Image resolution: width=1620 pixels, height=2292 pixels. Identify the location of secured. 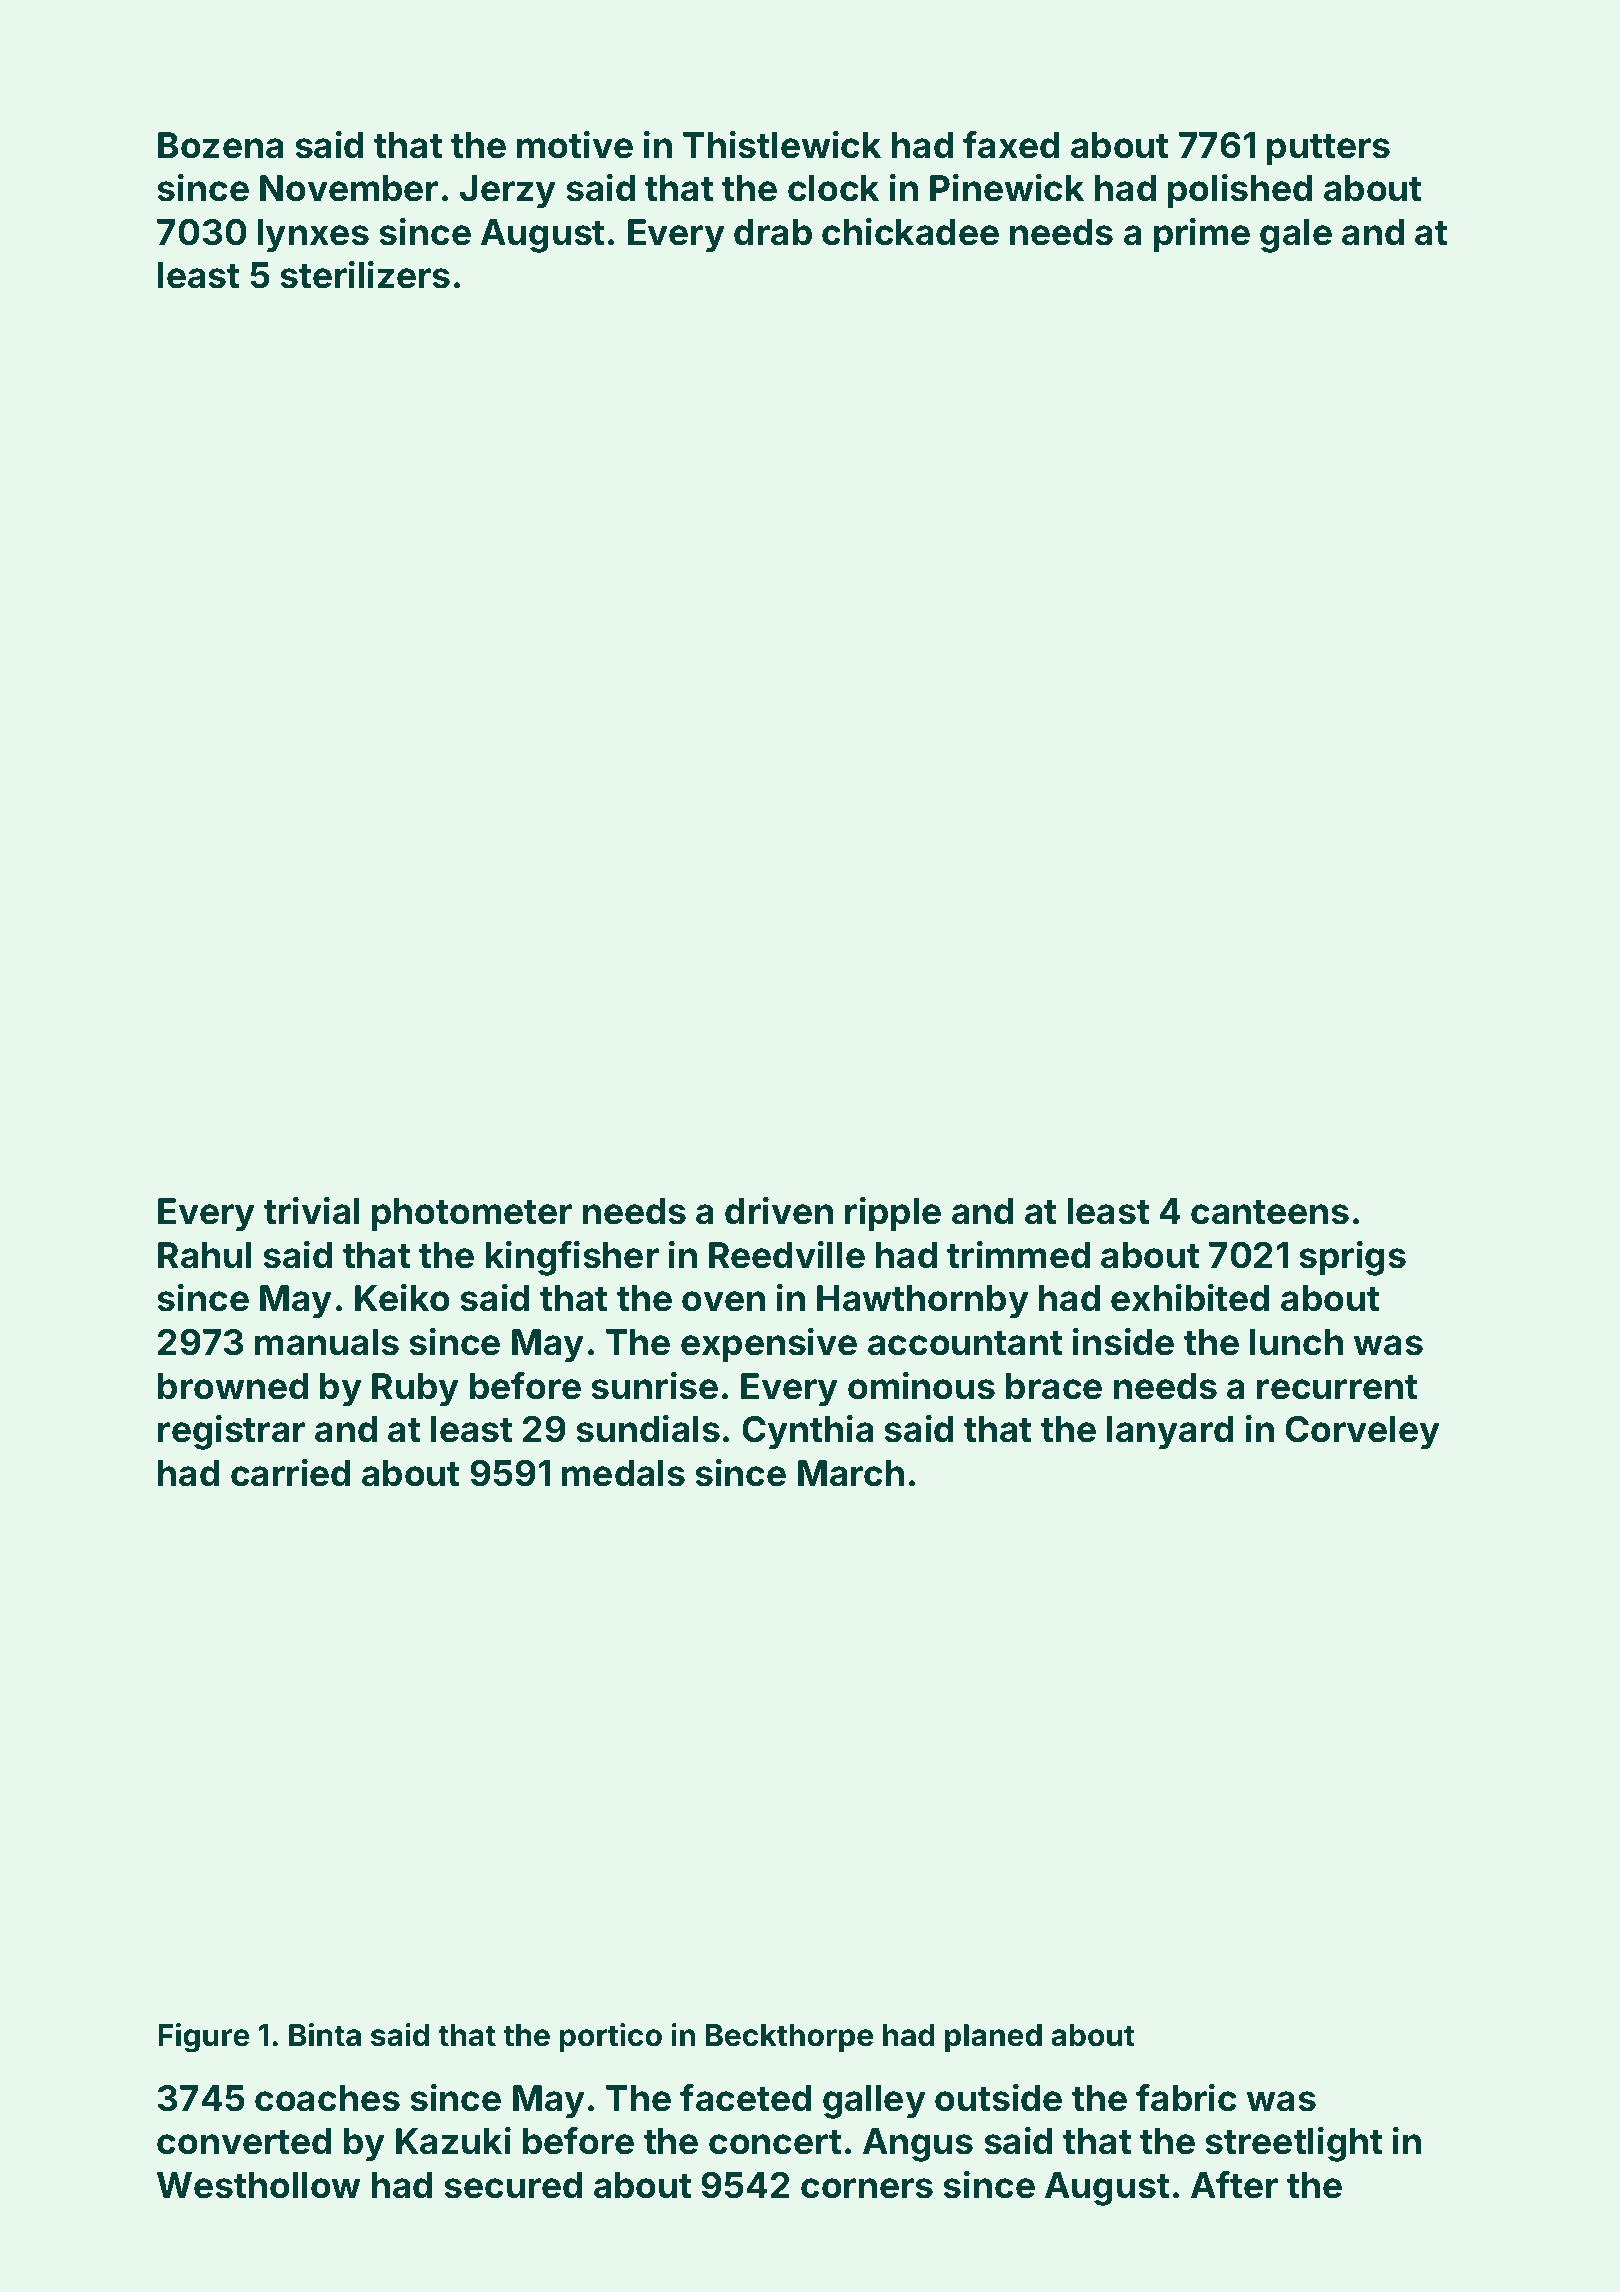
(513, 2185).
